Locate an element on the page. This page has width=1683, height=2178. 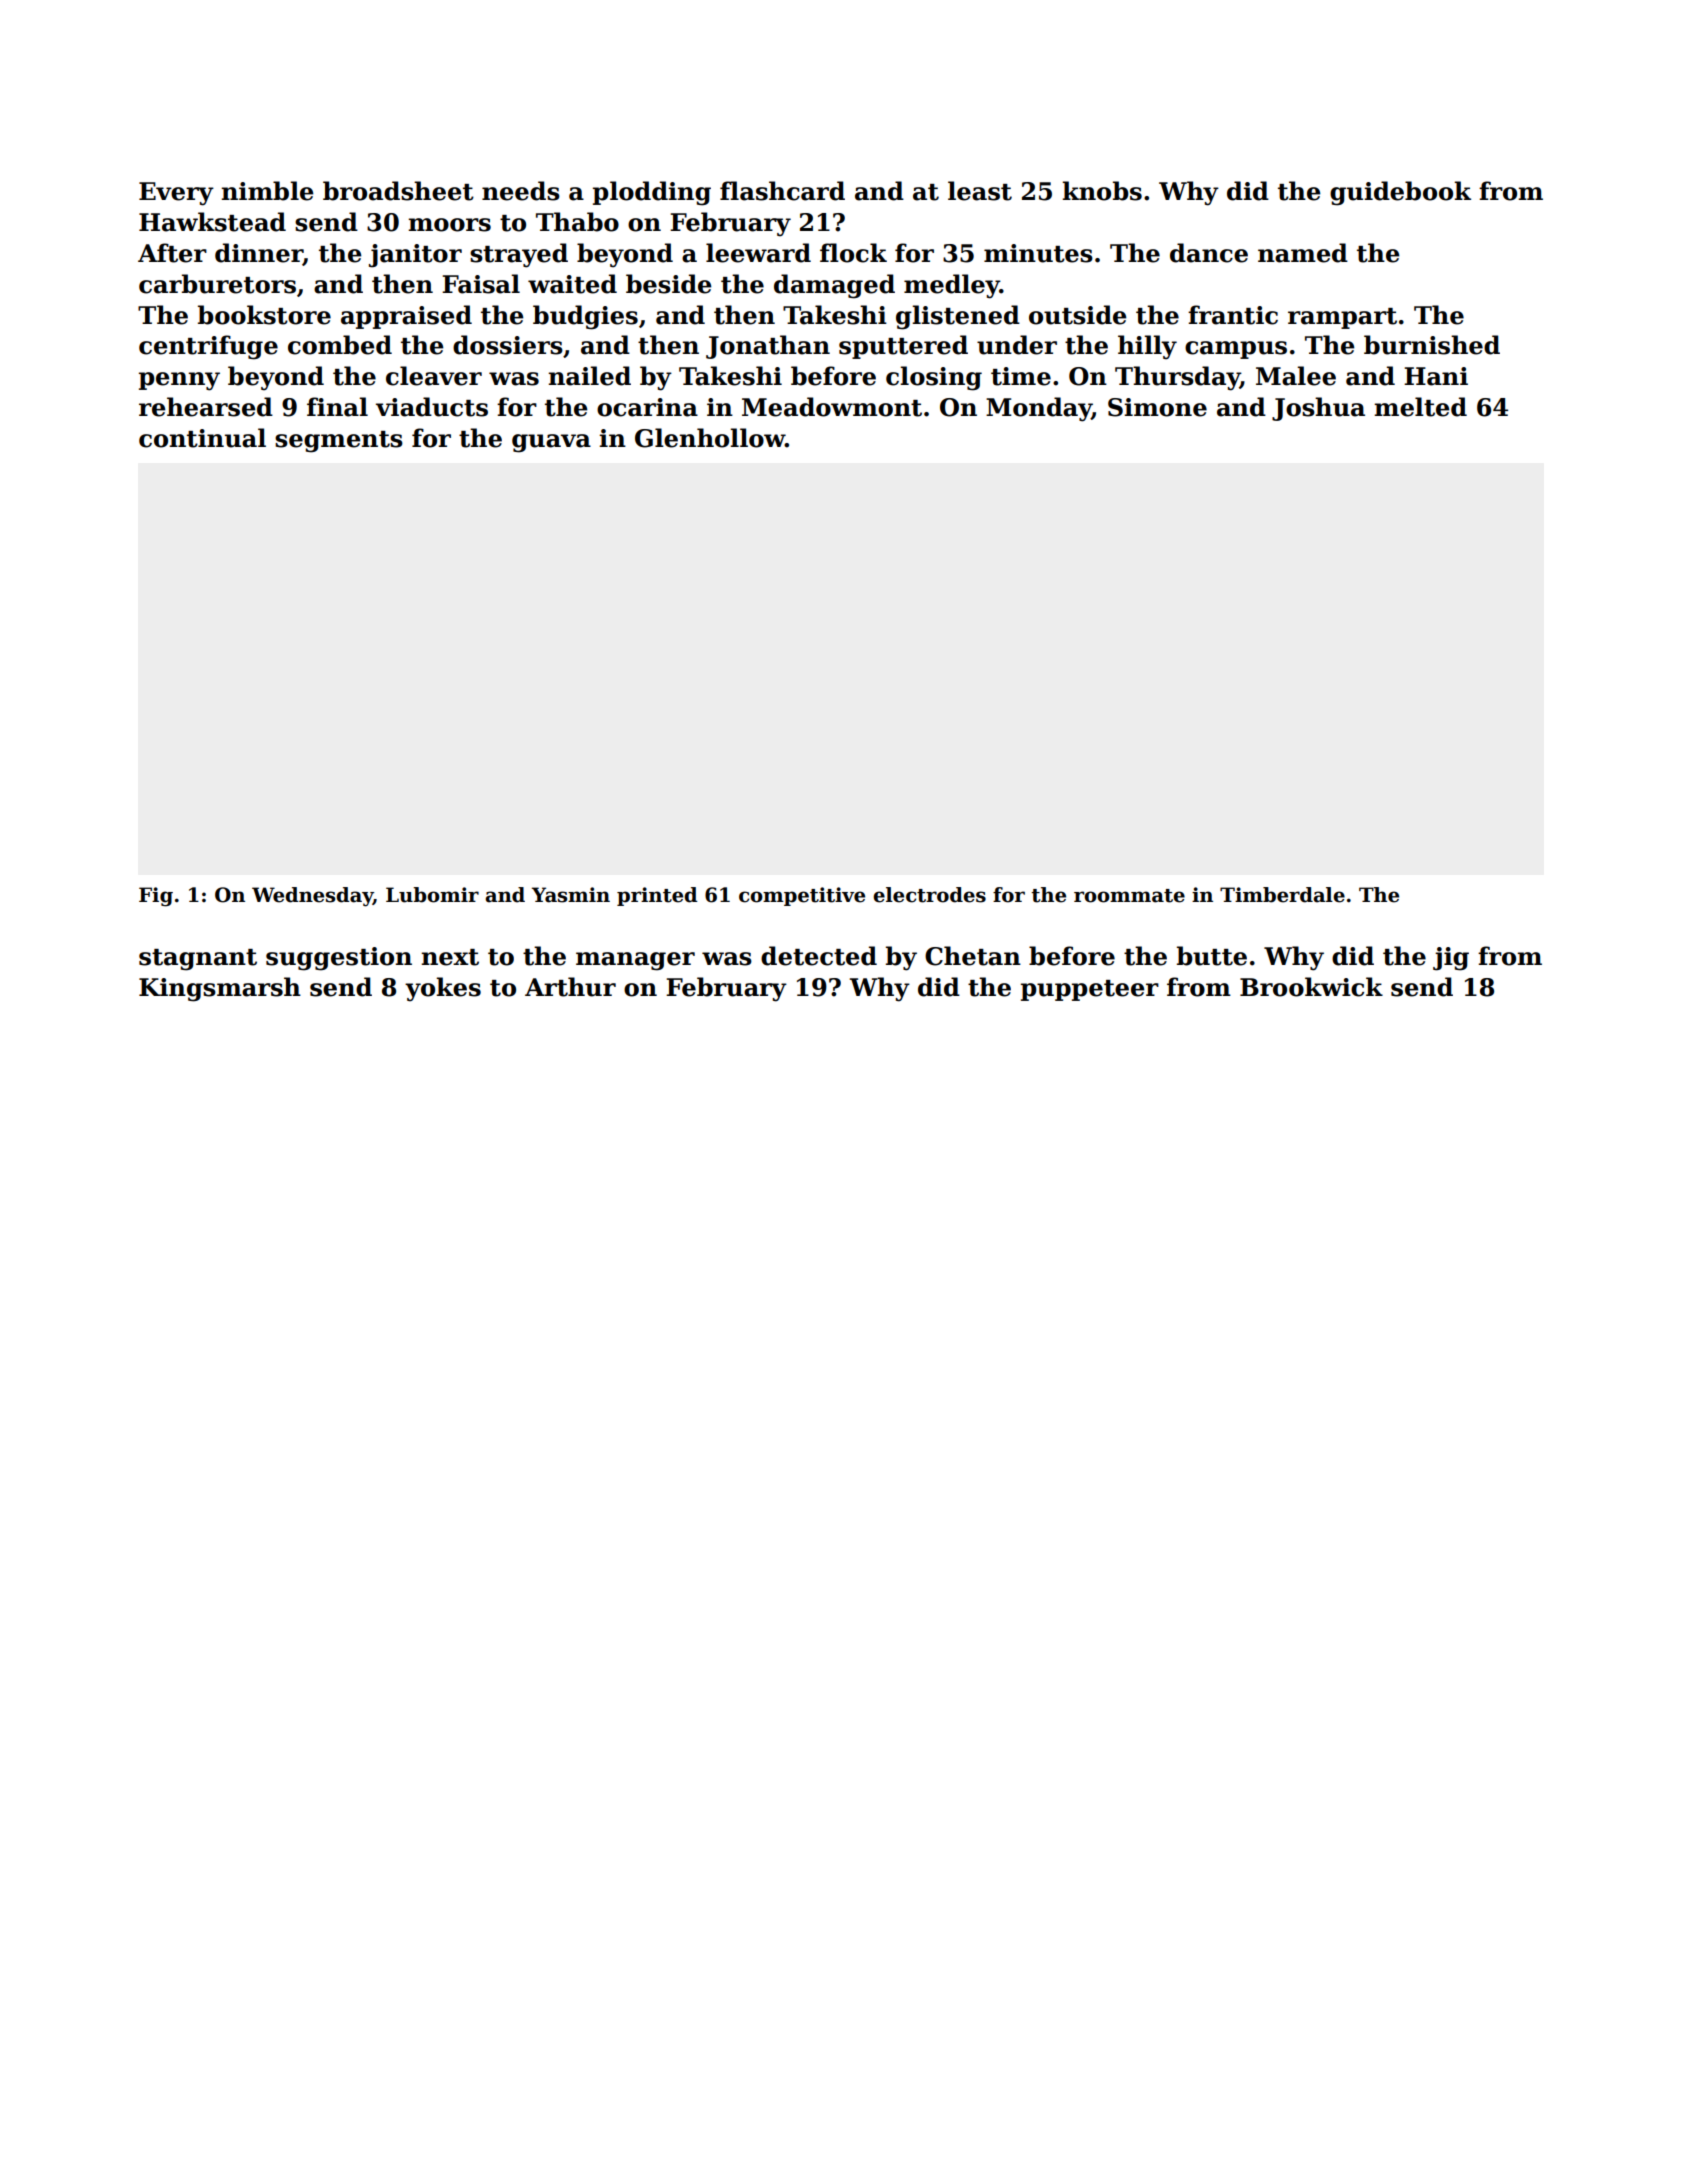
Kingsmarsh is located at coordinates (220, 989).
